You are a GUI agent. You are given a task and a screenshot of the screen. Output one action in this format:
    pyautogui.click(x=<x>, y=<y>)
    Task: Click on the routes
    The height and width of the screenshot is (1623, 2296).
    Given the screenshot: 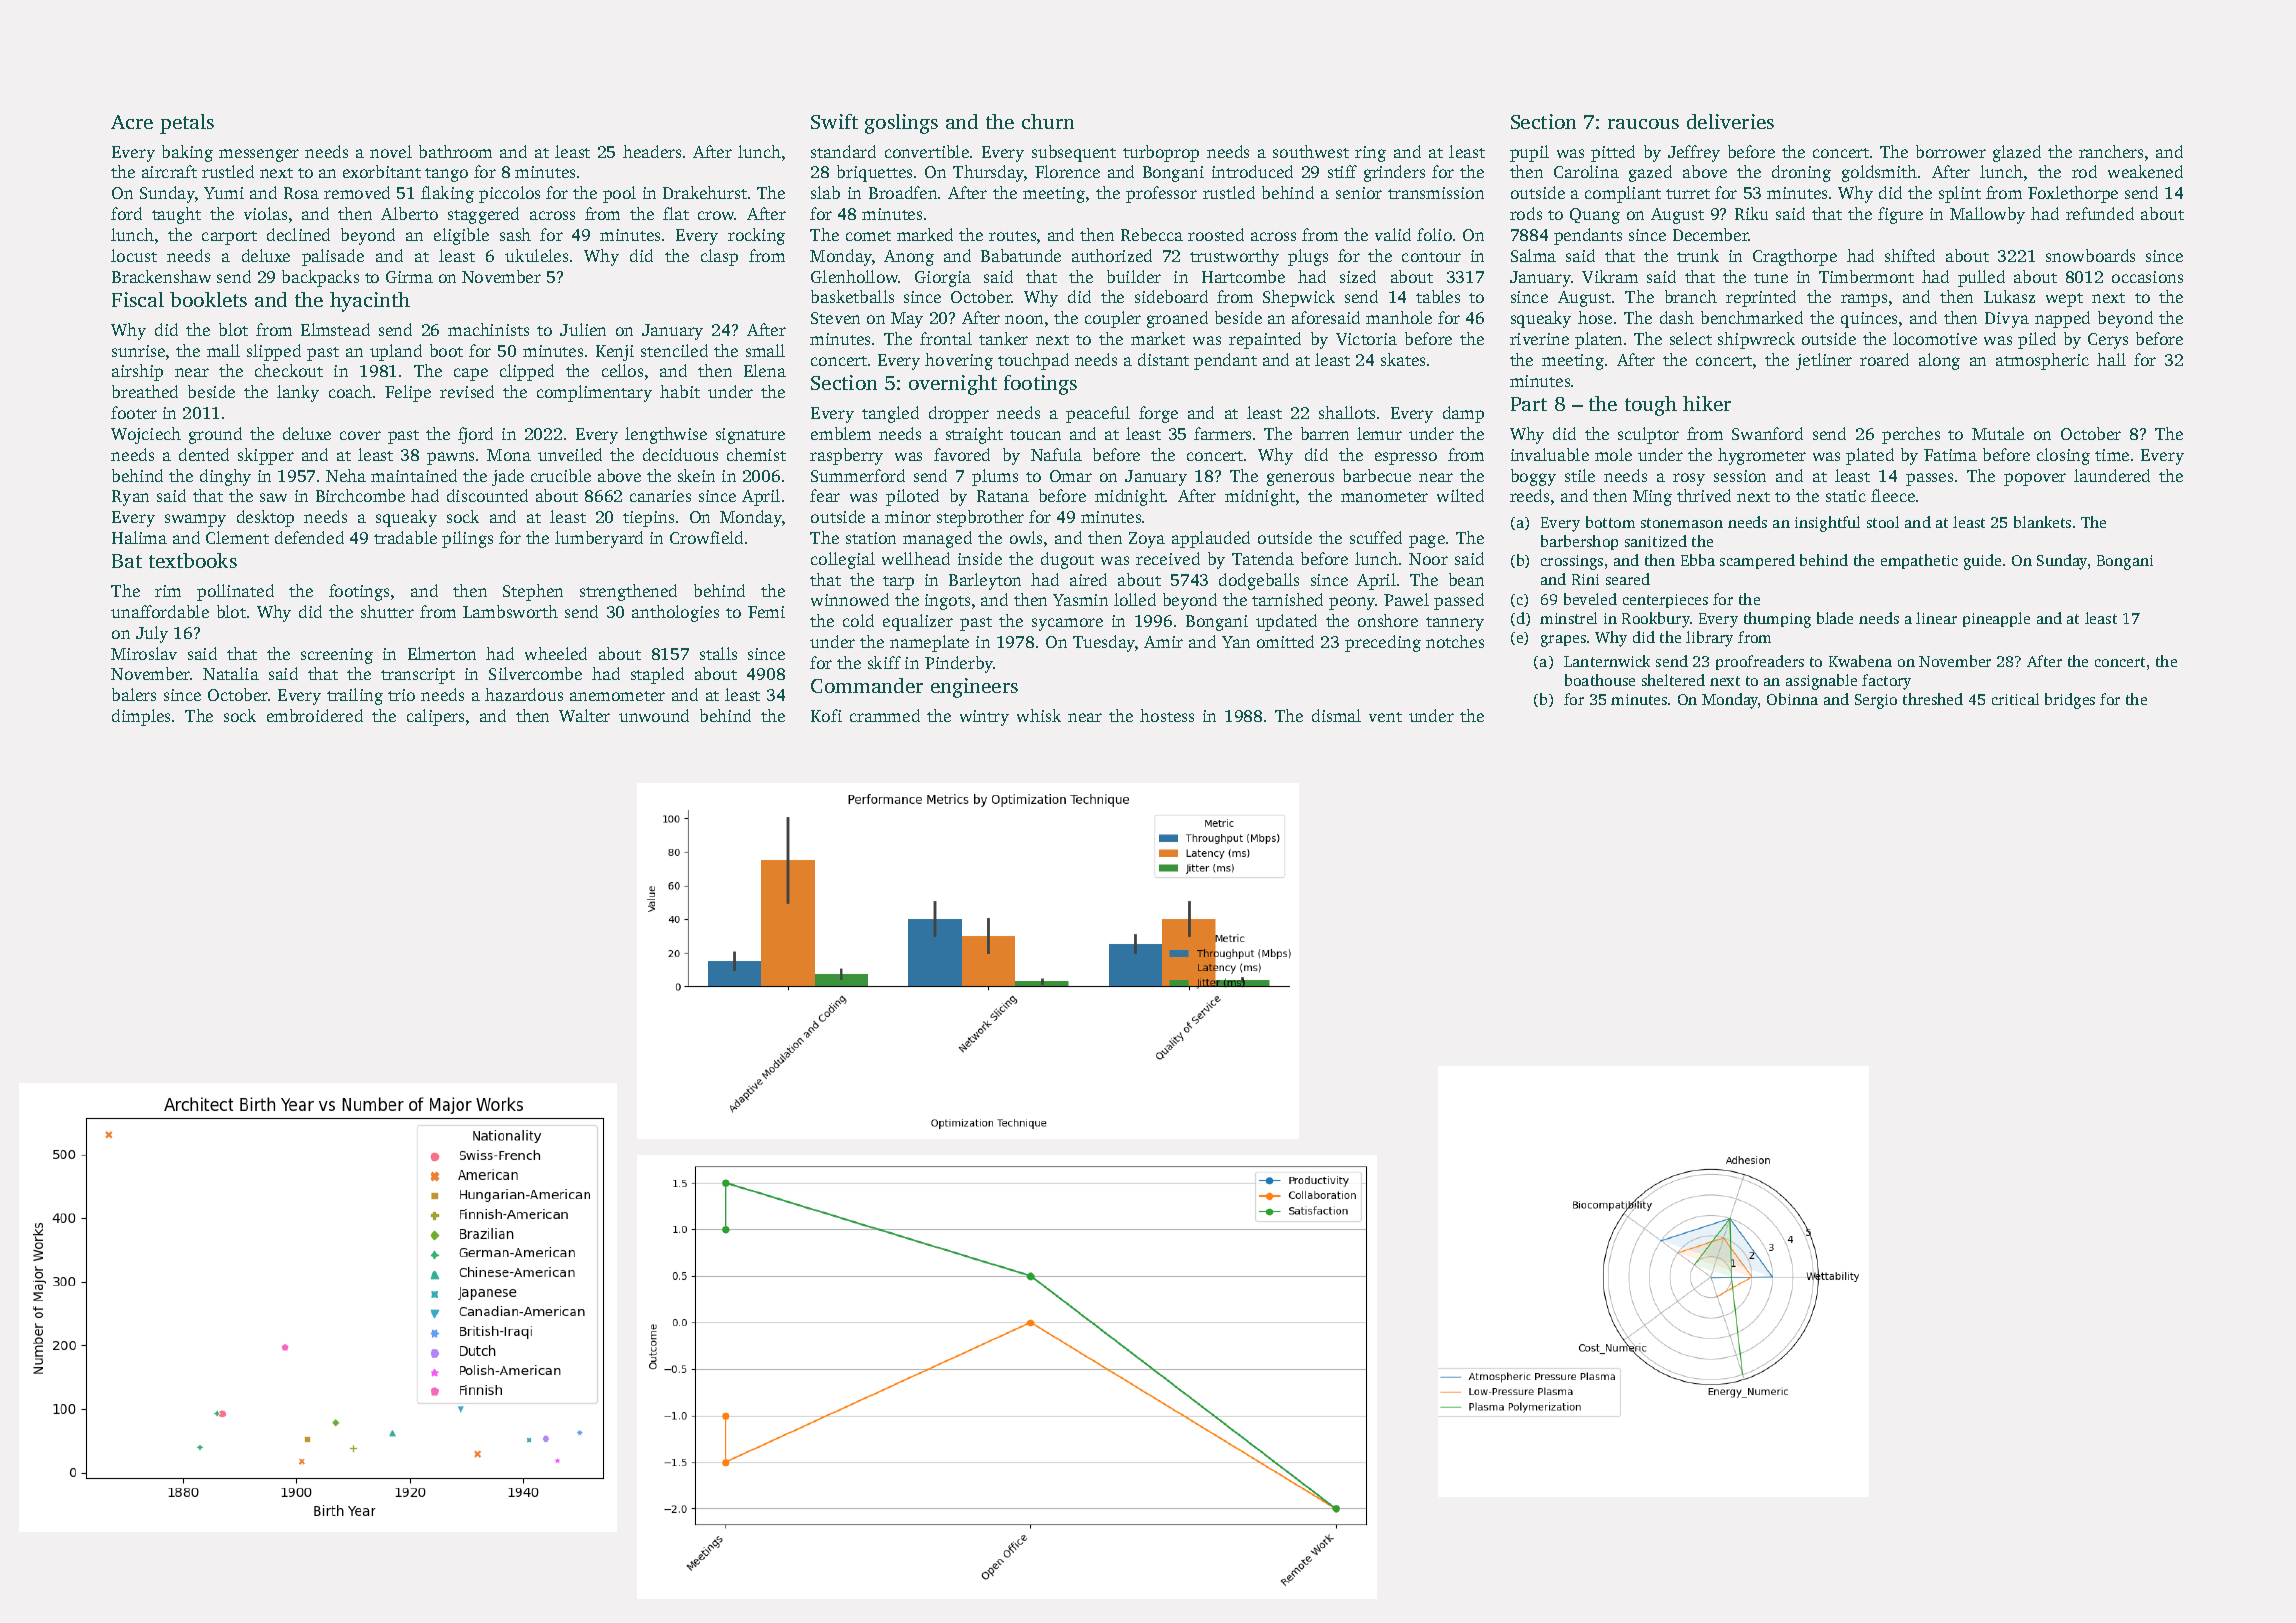 What is the action you would take?
    pyautogui.click(x=1012, y=236)
